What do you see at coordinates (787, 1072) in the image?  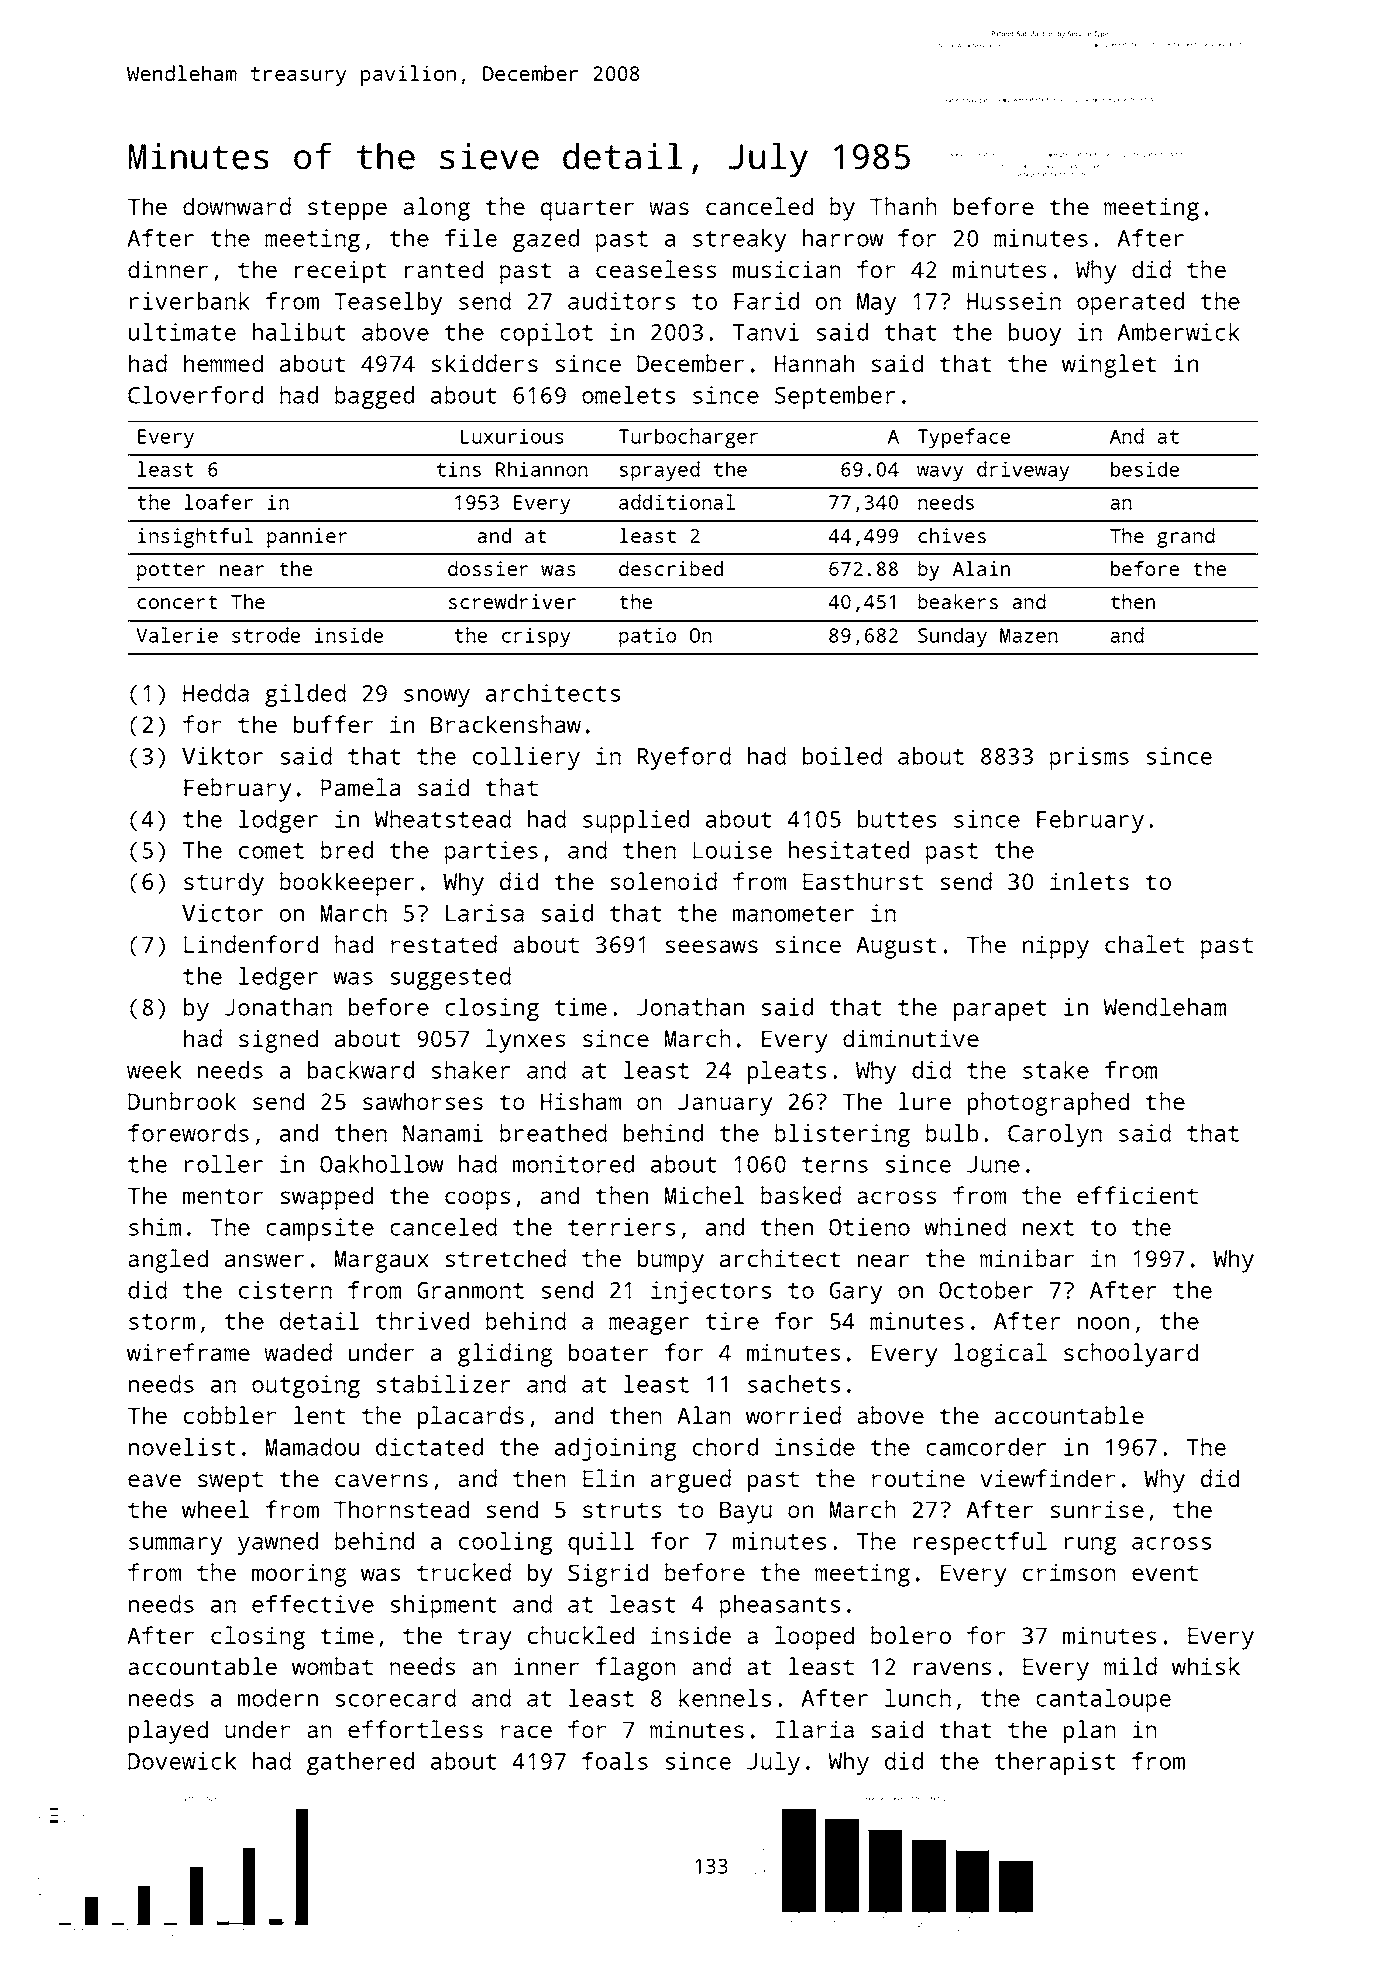 I see `pleats` at bounding box center [787, 1072].
